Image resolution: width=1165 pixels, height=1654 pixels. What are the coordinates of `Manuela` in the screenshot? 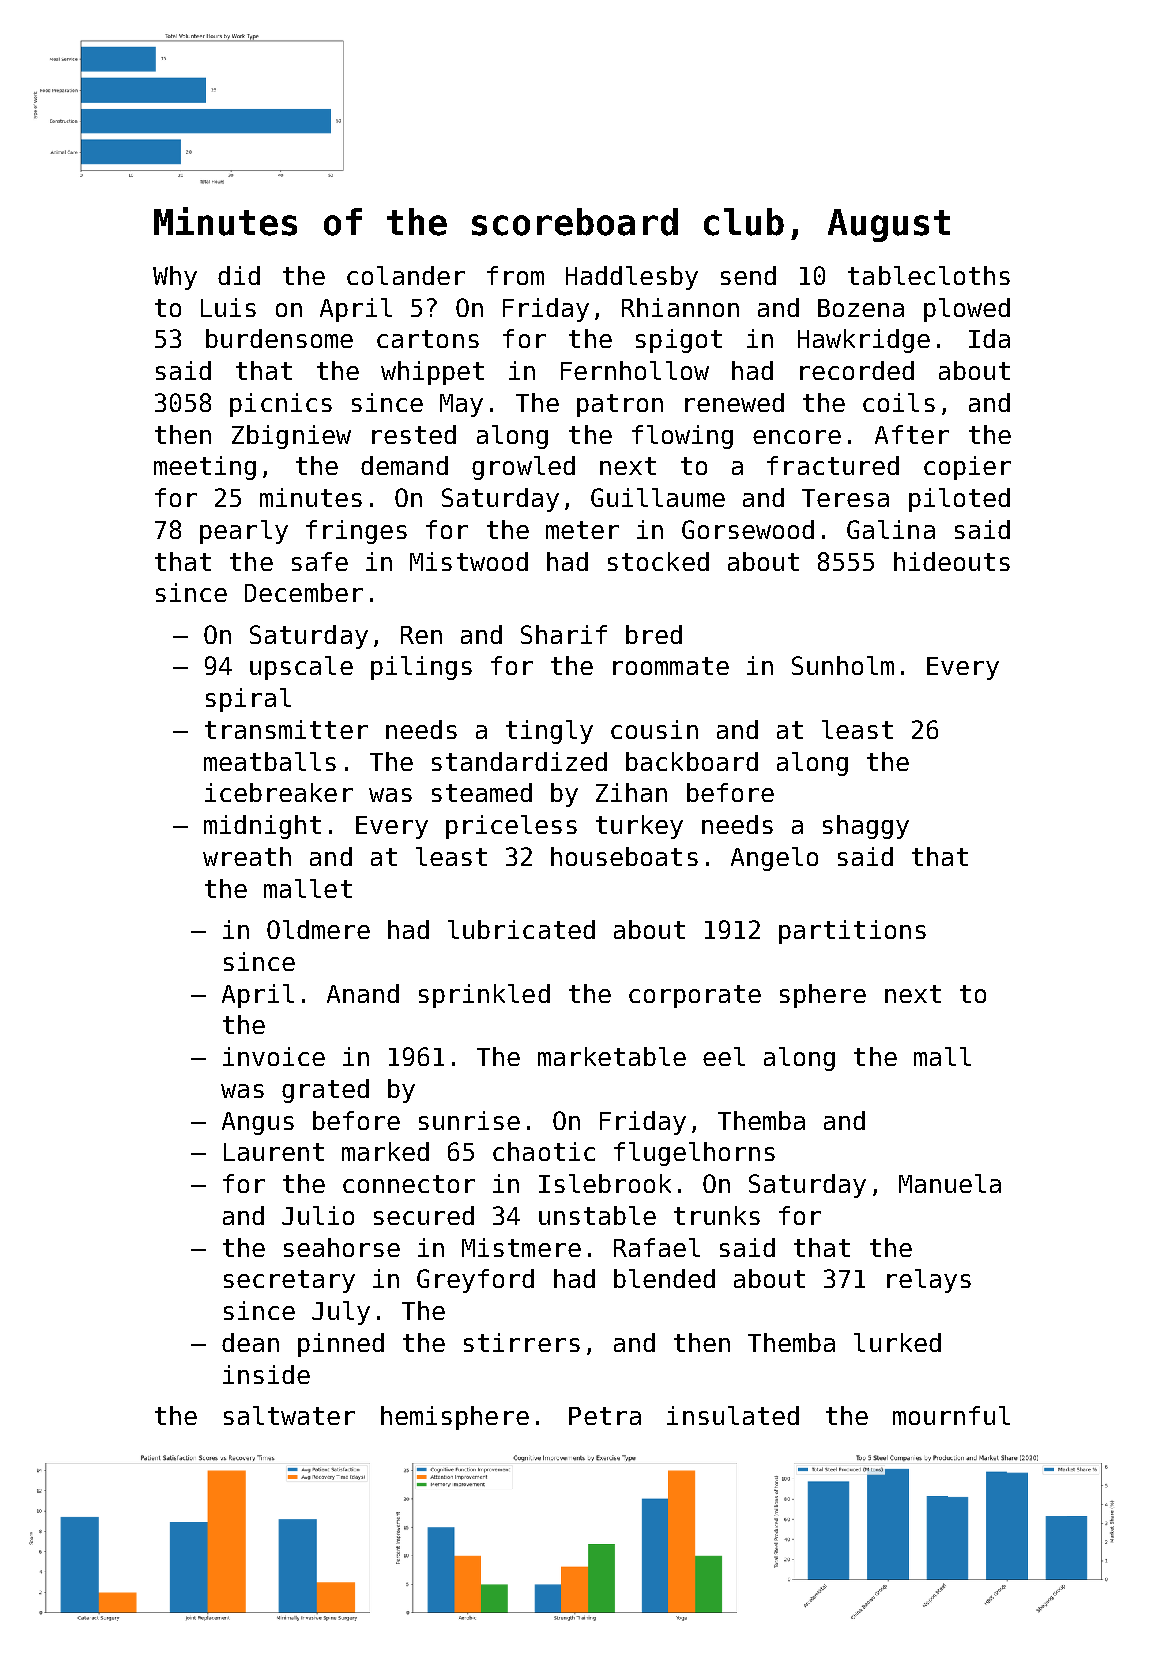 It's located at (950, 1183).
